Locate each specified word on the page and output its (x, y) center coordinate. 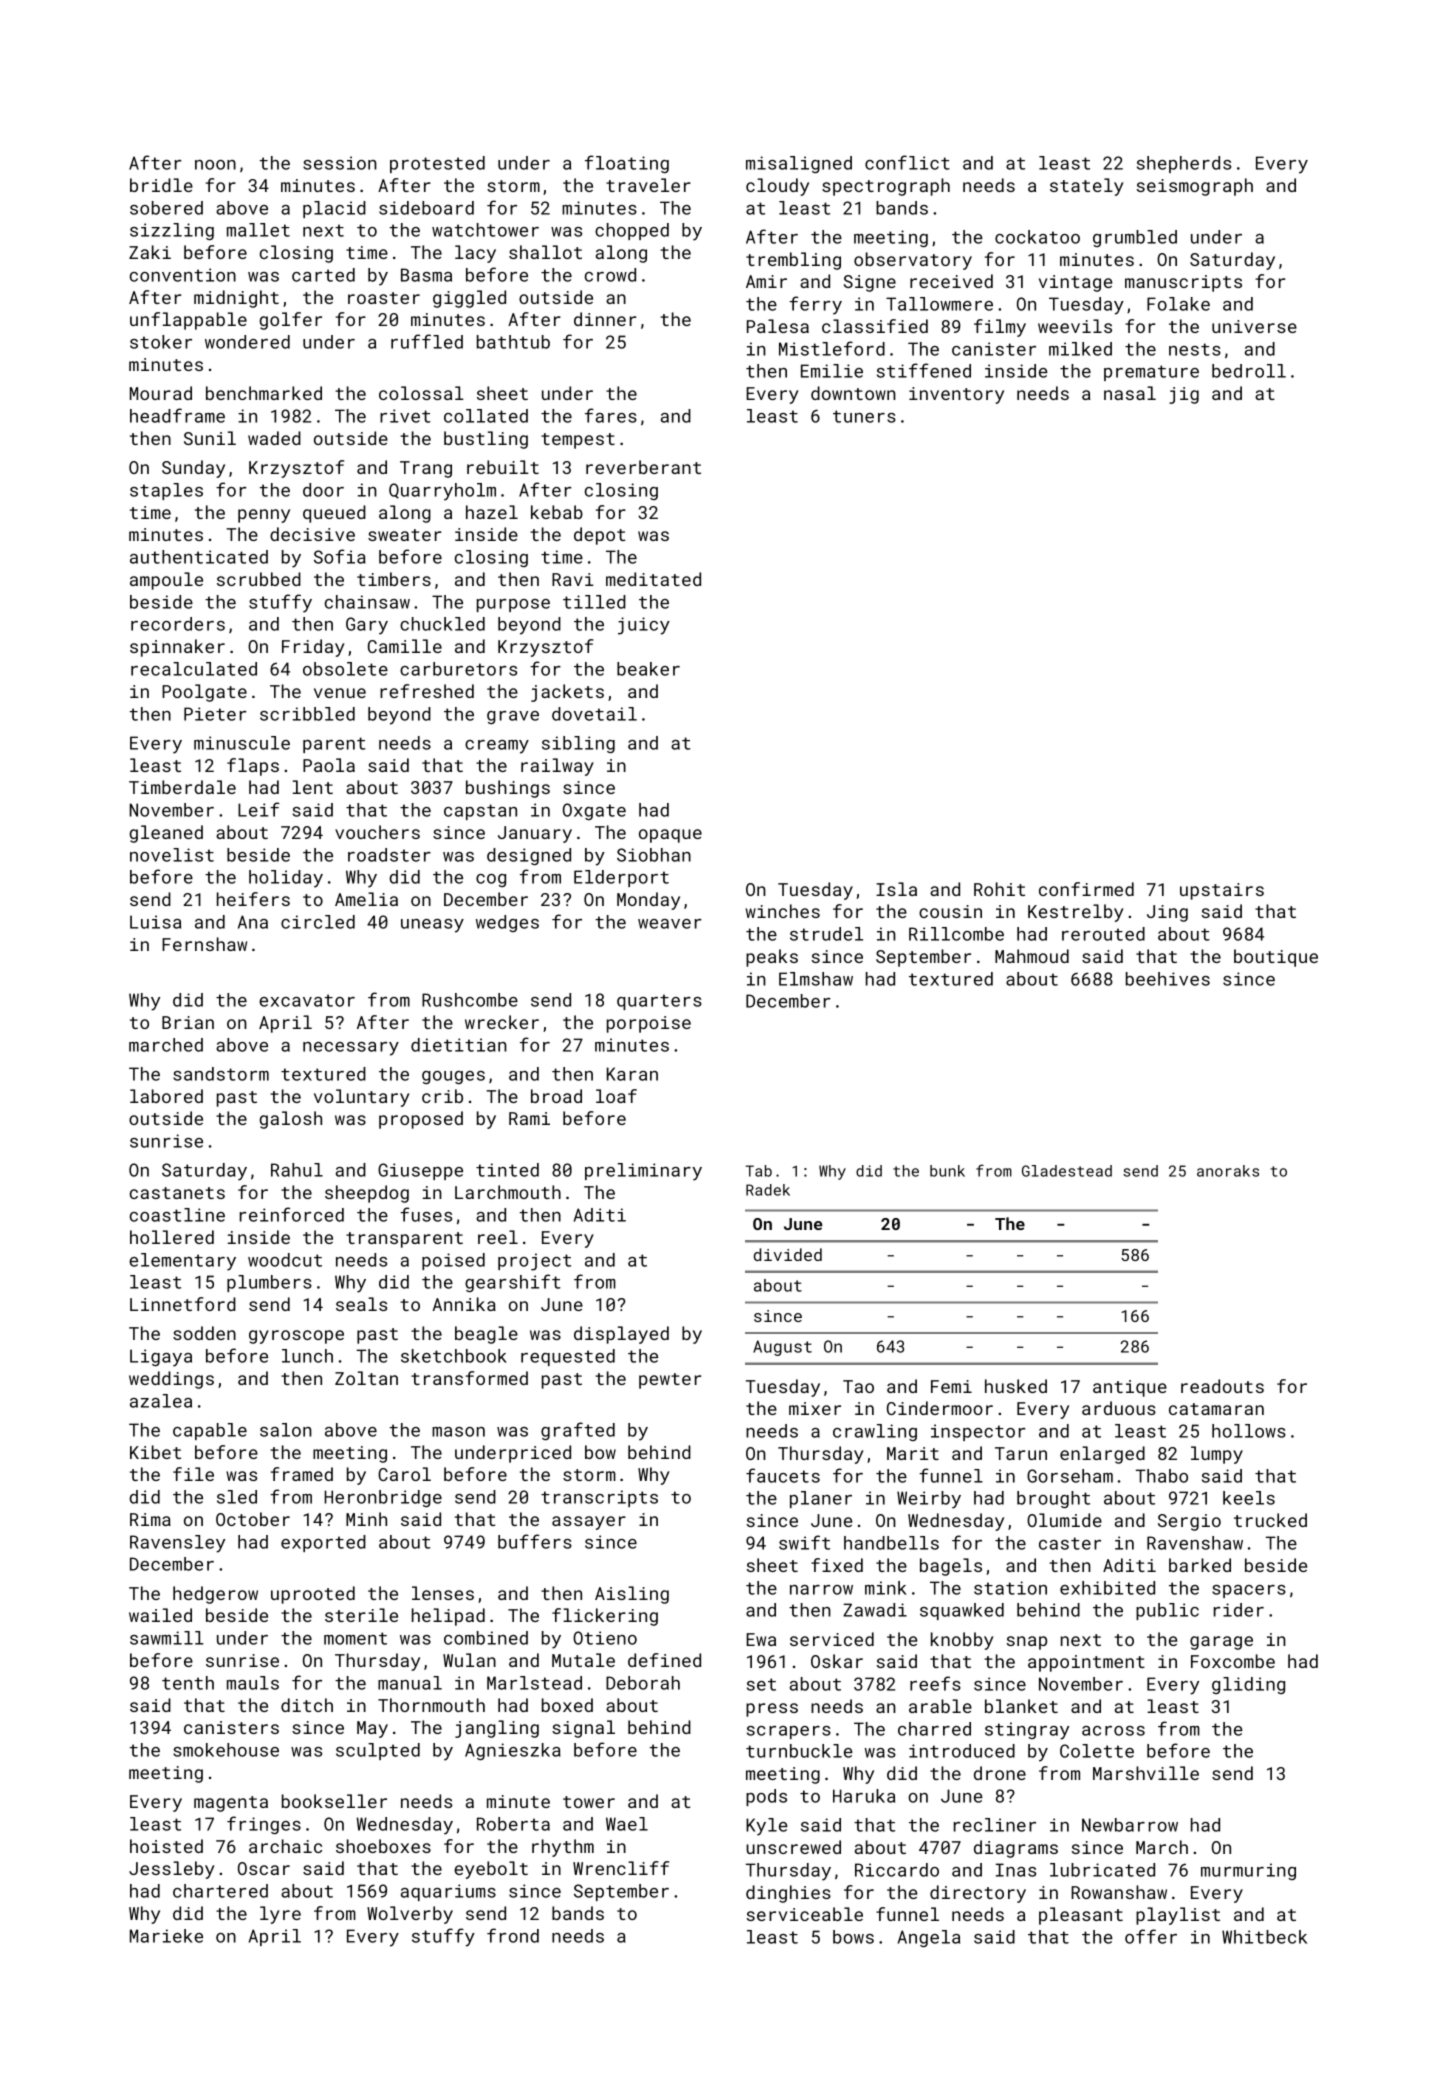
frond (513, 1935)
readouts (1222, 1386)
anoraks (1228, 1171)
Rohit (999, 889)
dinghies (788, 1894)
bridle (161, 185)
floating (627, 164)
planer (821, 1499)
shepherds (1184, 164)
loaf (616, 1096)
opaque (670, 836)
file (193, 1474)
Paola (329, 765)
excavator (307, 1000)
